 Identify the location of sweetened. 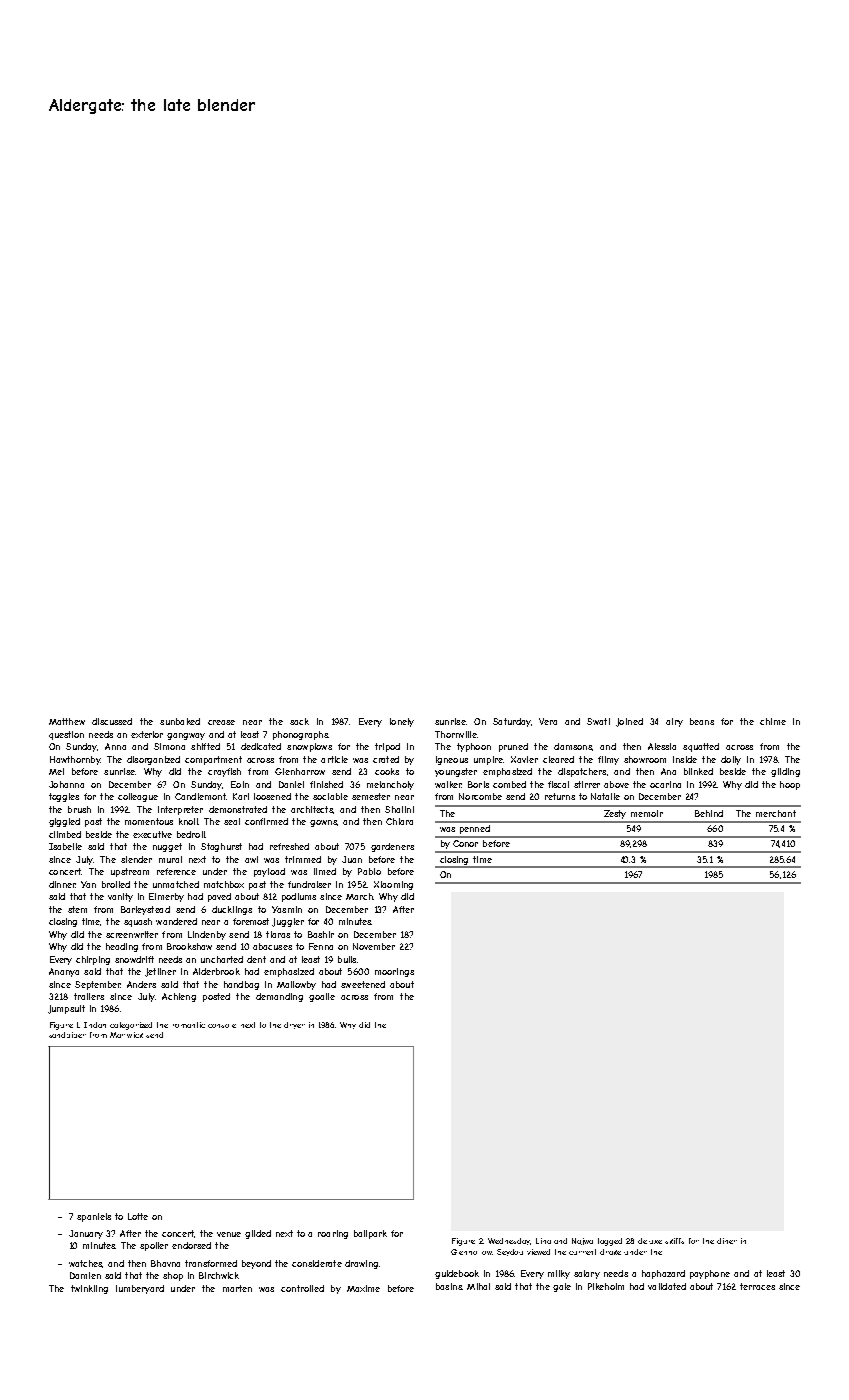
(363, 984).
